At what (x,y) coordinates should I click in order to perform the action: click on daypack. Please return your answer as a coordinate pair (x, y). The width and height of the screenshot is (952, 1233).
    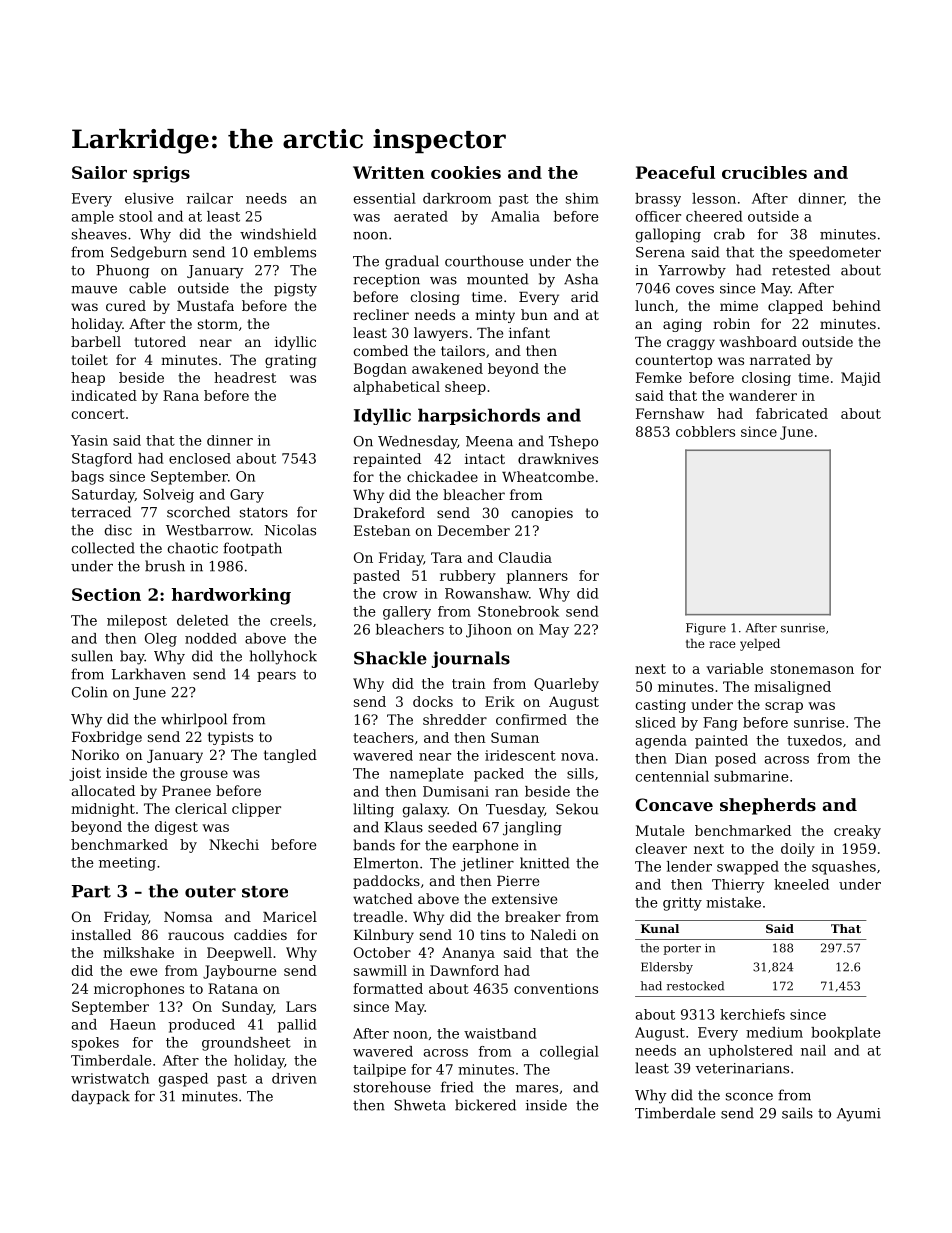
    Looking at the image, I should click on (100, 1097).
